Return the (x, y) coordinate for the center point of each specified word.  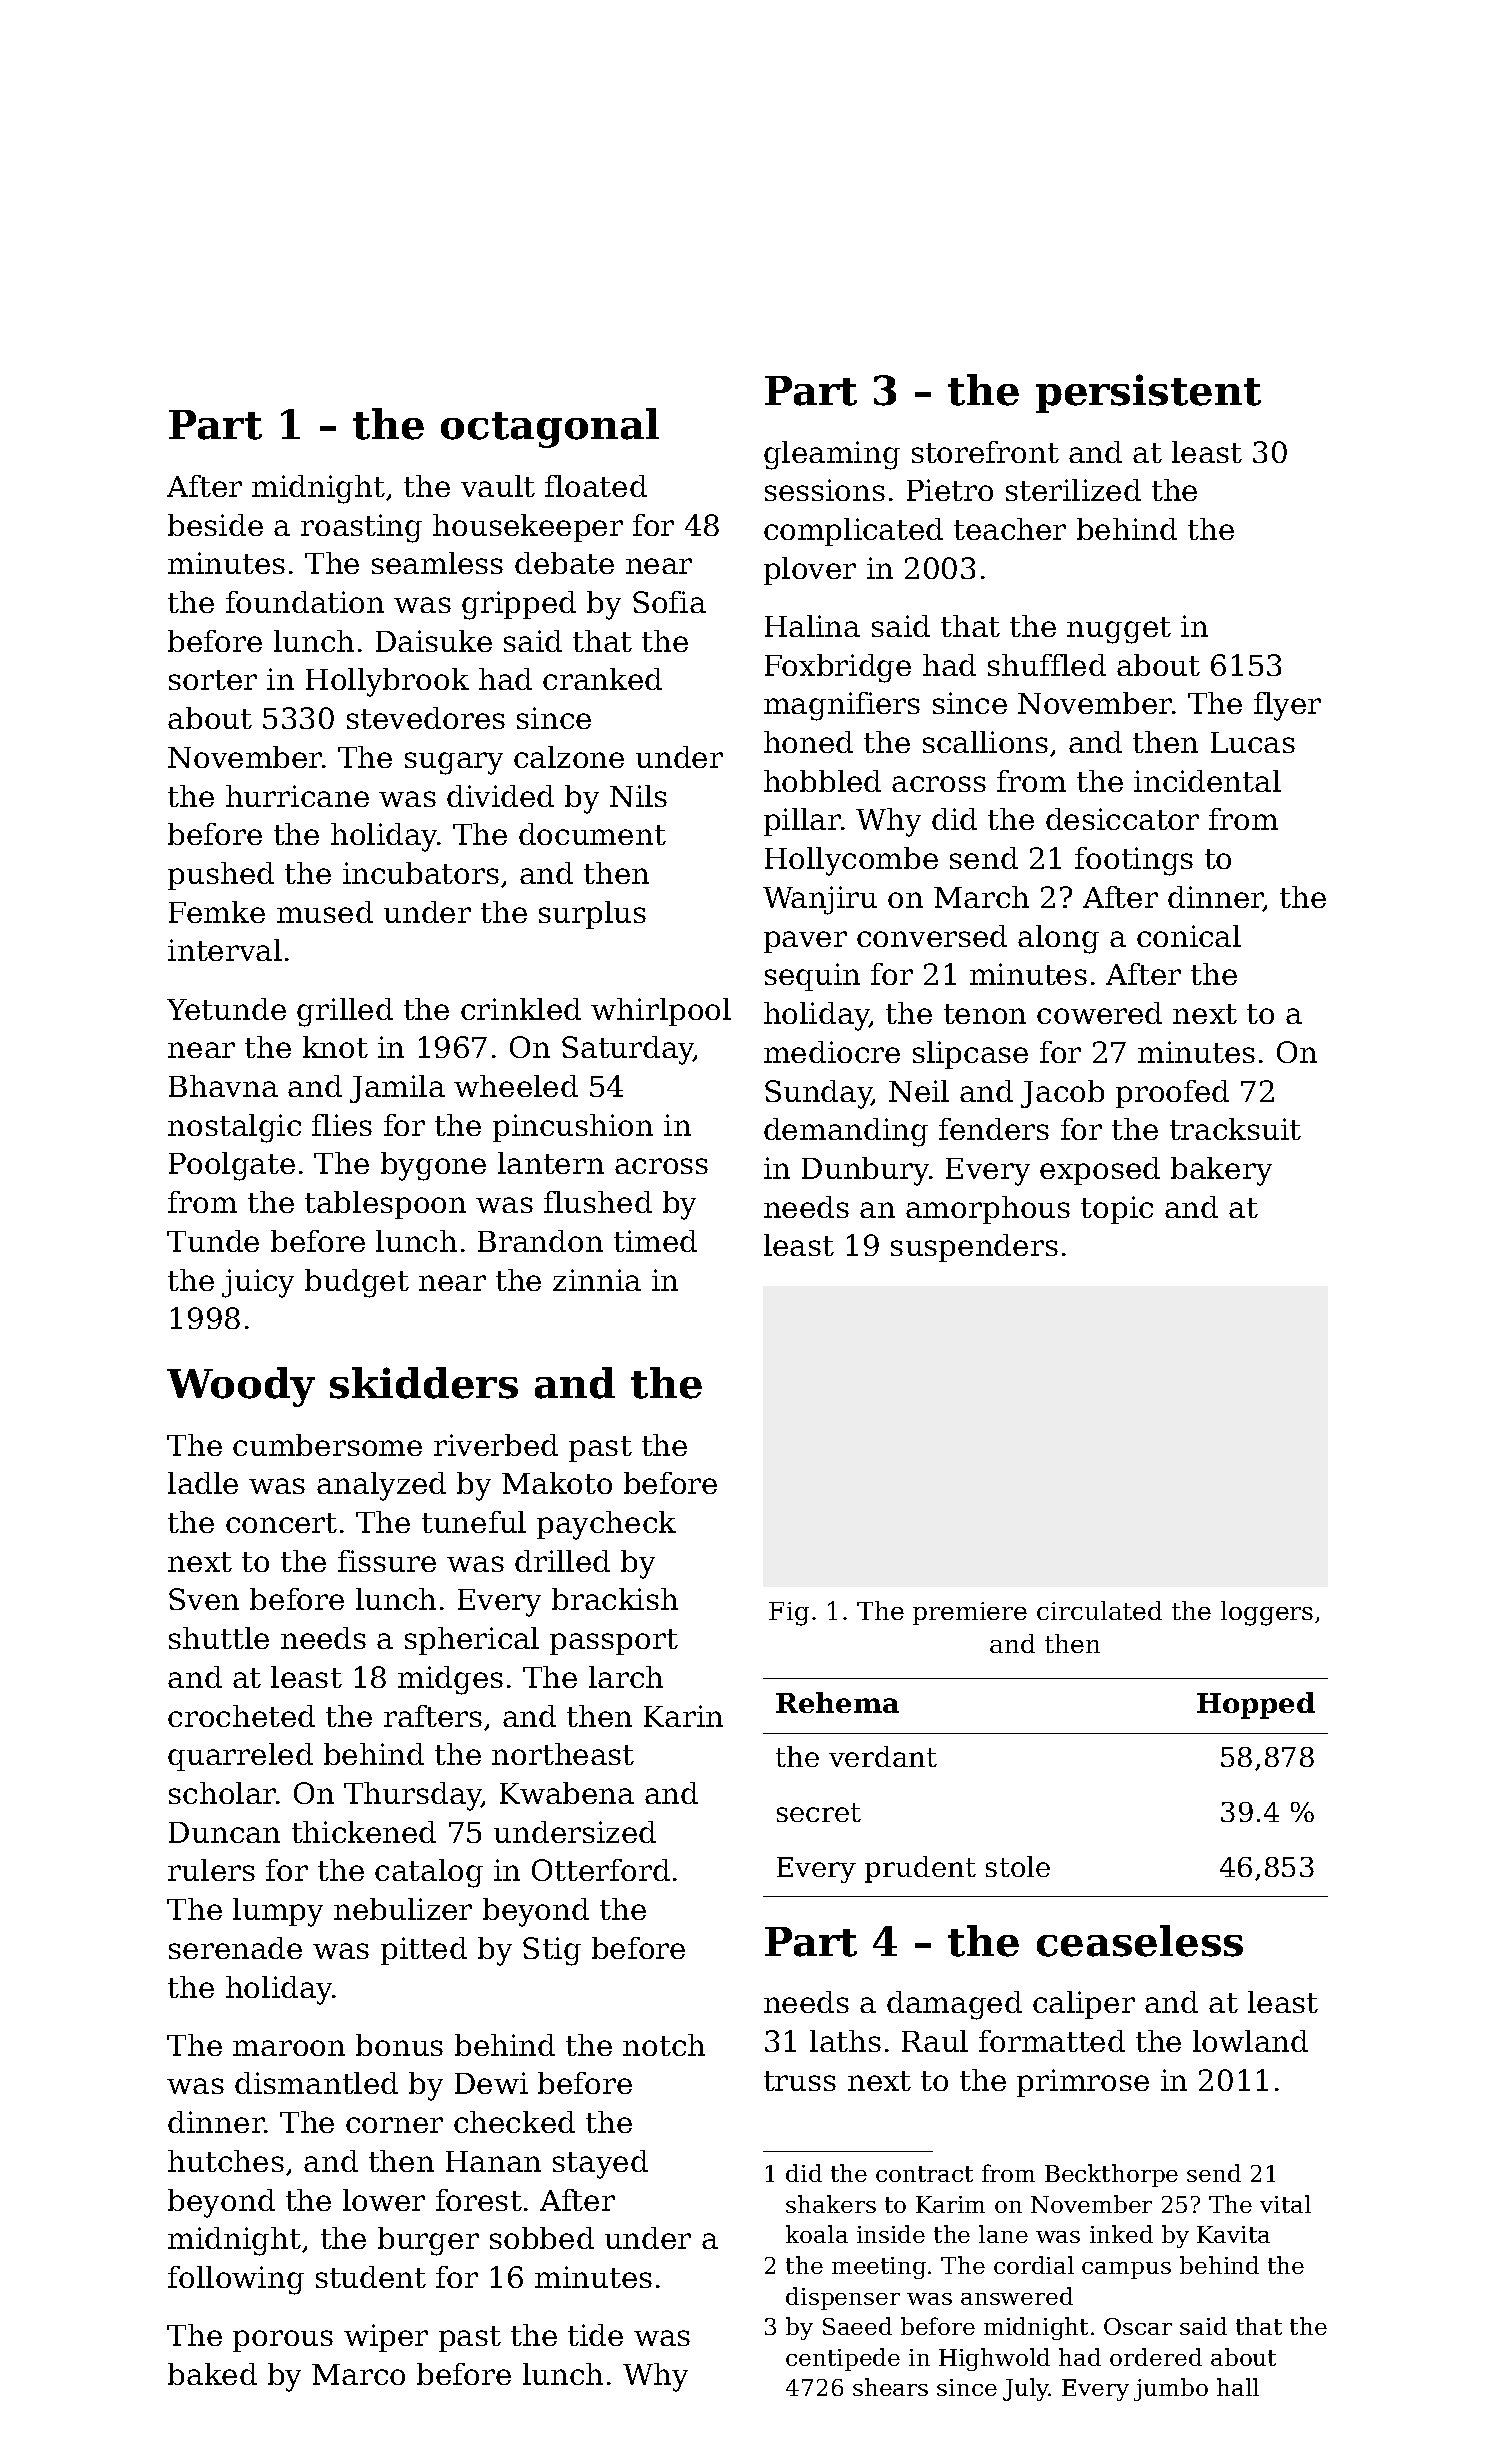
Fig (789, 1614)
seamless (437, 563)
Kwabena (567, 1793)
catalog (429, 1873)
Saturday (628, 1050)
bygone (433, 1166)
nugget (1119, 630)
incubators (421, 873)
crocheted (241, 1716)
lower (384, 2200)
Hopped (1256, 1705)
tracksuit (1235, 1129)
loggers (1267, 1613)
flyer (1287, 706)
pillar (802, 822)
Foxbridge (838, 668)
